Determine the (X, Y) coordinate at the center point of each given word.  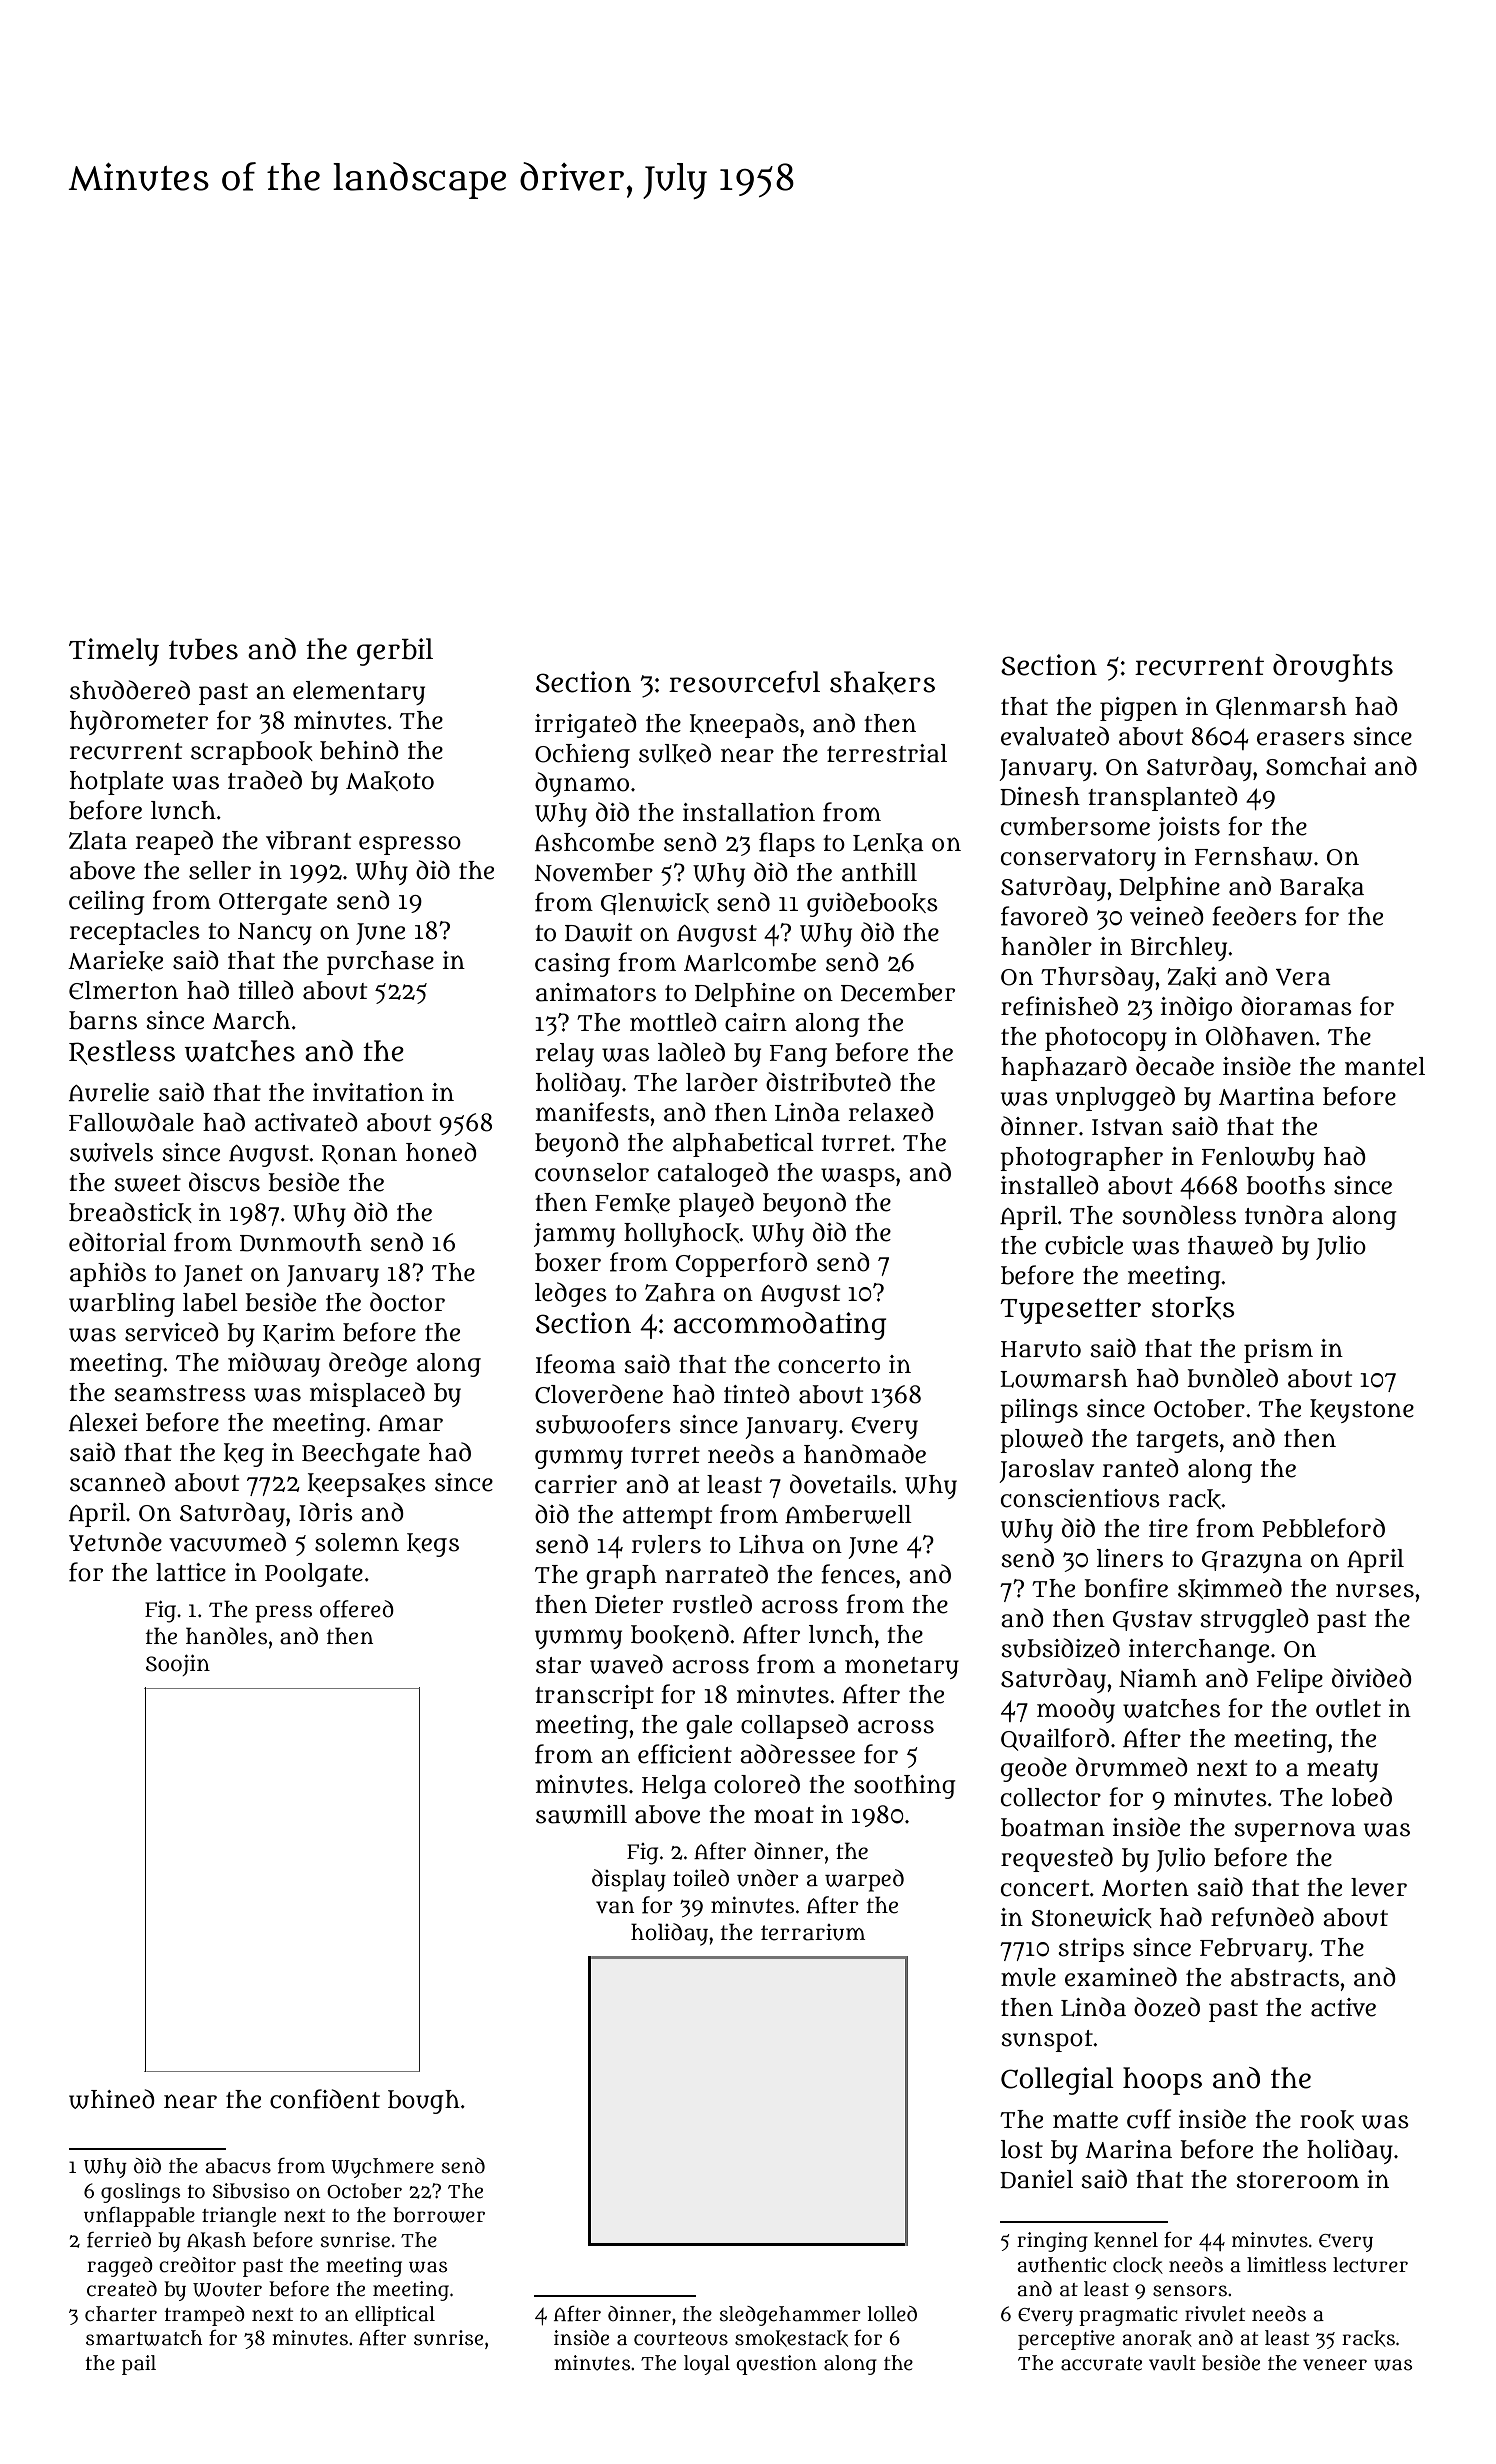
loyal (707, 2365)
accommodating (780, 1326)
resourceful (744, 682)
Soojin (178, 1665)
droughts (1333, 668)
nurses (1375, 1590)
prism (1278, 1351)
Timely (114, 652)
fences (858, 1574)
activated (306, 1122)
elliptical (395, 2316)
